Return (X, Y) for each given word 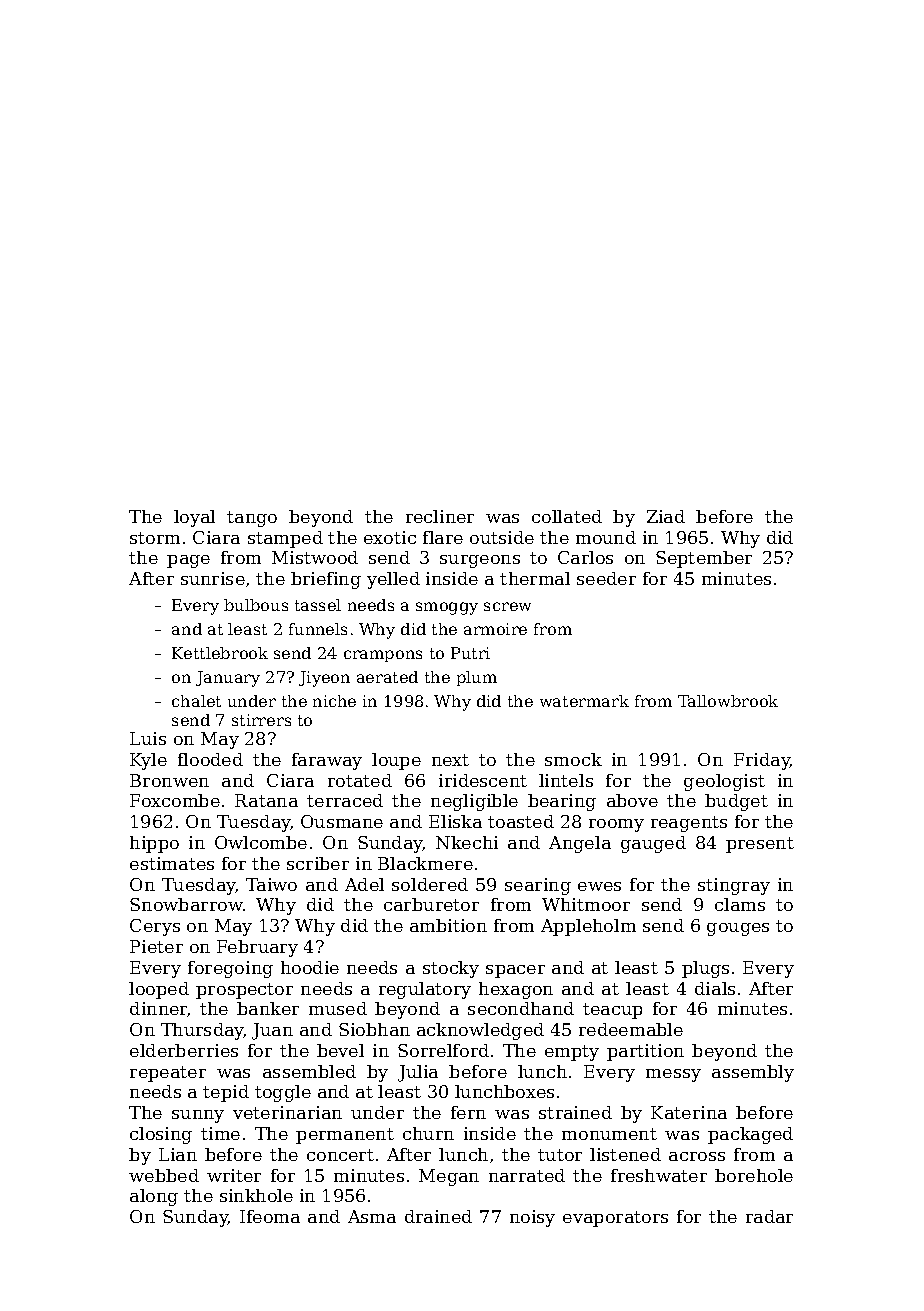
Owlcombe (261, 842)
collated (567, 516)
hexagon (516, 990)
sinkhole (256, 1195)
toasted (521, 821)
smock (573, 759)
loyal (194, 518)
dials (715, 988)
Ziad (666, 516)
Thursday (202, 1031)
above (632, 800)
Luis (148, 738)
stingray (734, 886)
